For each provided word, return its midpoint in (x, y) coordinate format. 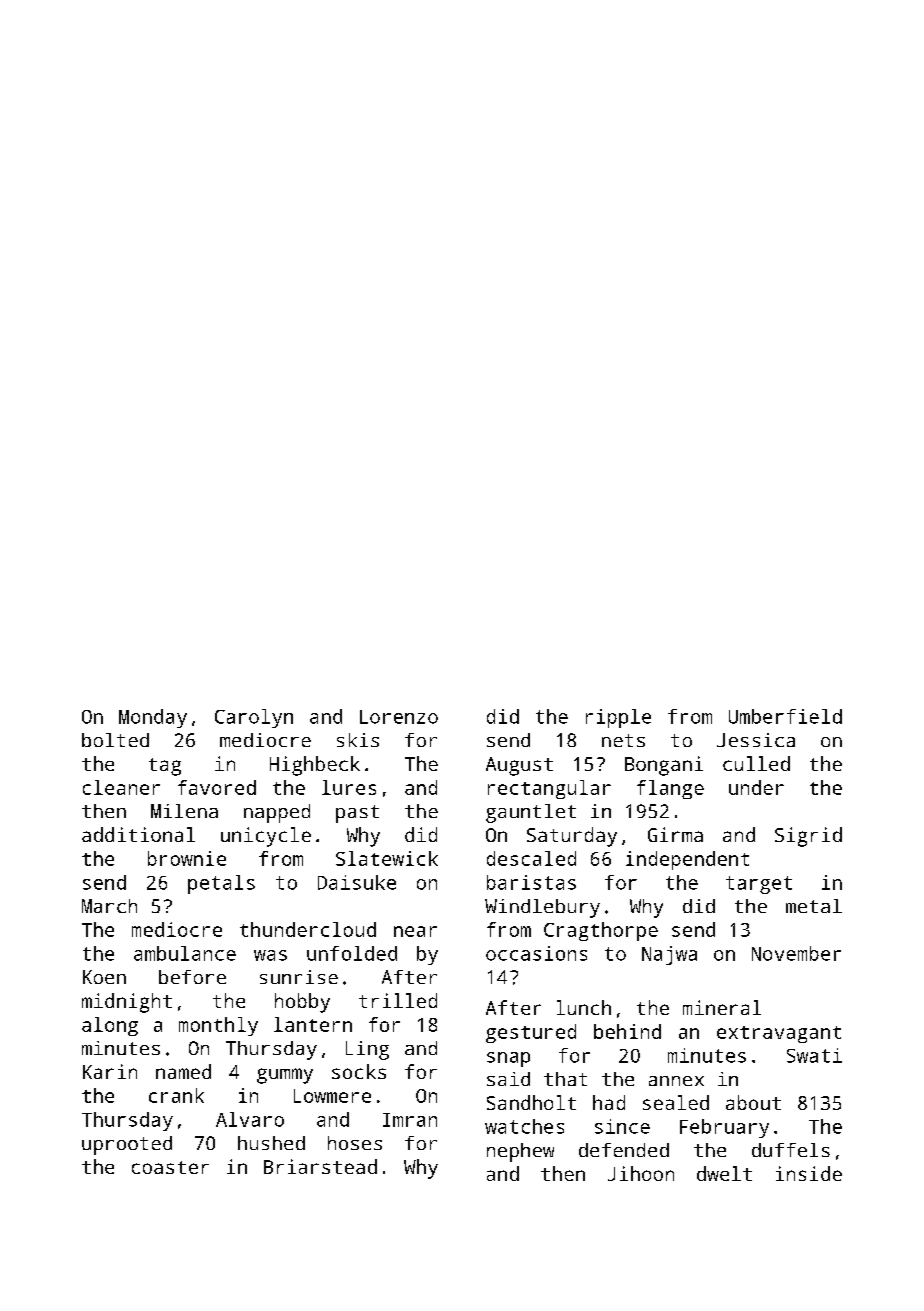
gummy (285, 1076)
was (270, 955)
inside (809, 1173)
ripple (618, 718)
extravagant (779, 1034)
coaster (170, 1167)
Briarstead (320, 1166)
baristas (531, 882)
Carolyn (254, 718)
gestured (531, 1033)
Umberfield (785, 716)
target (759, 885)
